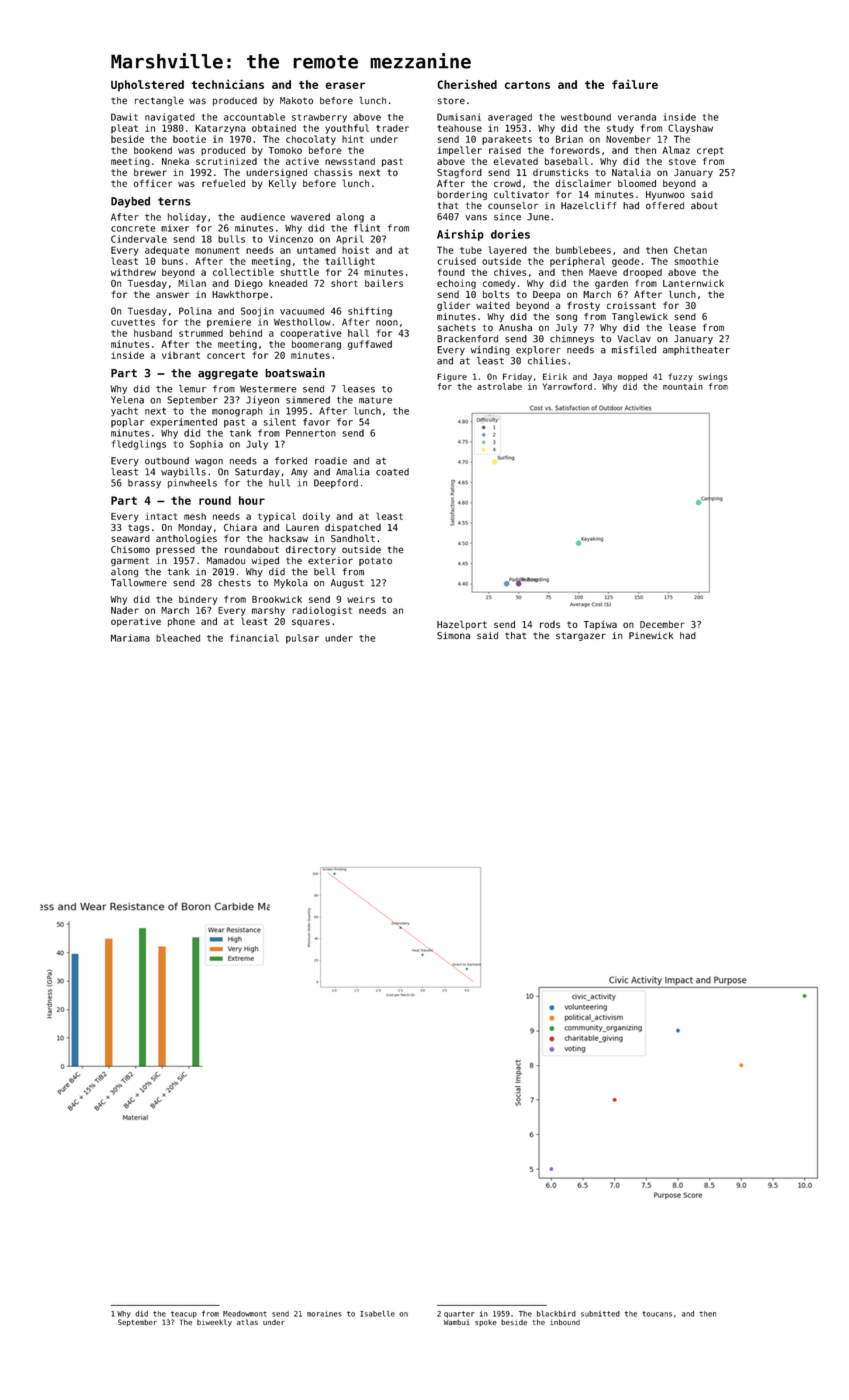 This screenshot has height=1400, width=849. What do you see at coordinates (651, 636) in the screenshot?
I see `Pinewick` at bounding box center [651, 636].
